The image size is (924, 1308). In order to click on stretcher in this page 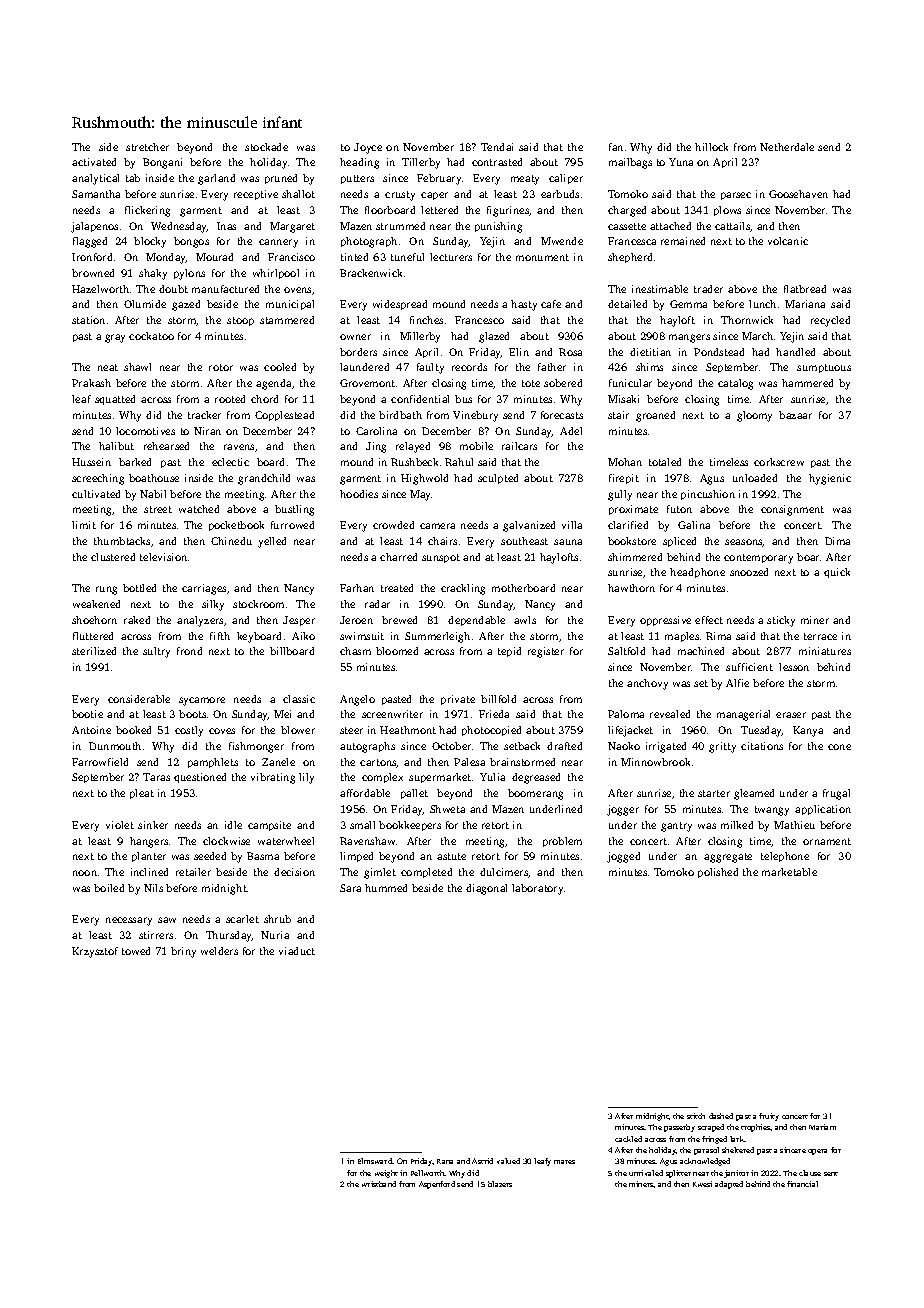, I will do `click(147, 147)`.
